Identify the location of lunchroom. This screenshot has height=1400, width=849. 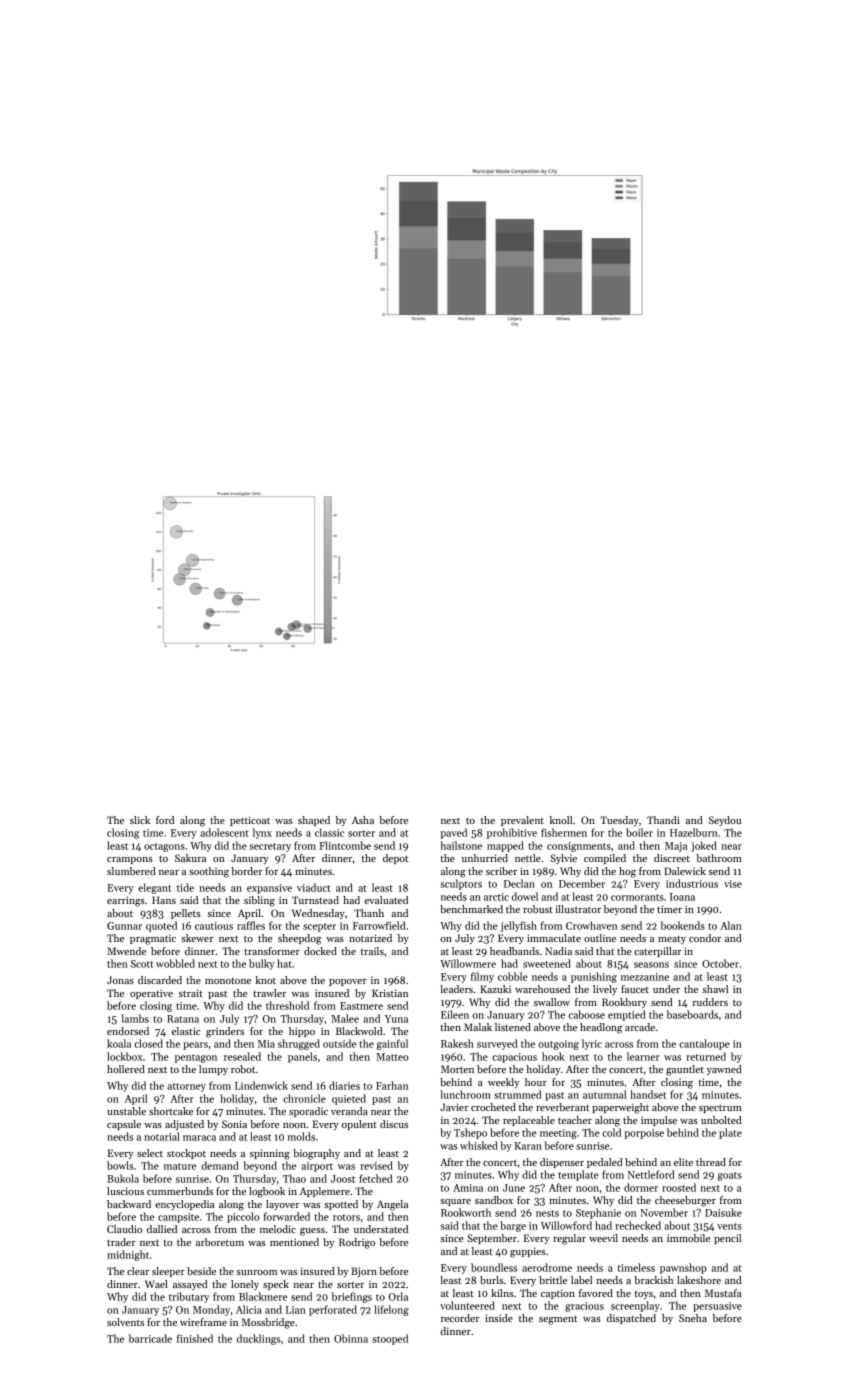
(465, 1094).
